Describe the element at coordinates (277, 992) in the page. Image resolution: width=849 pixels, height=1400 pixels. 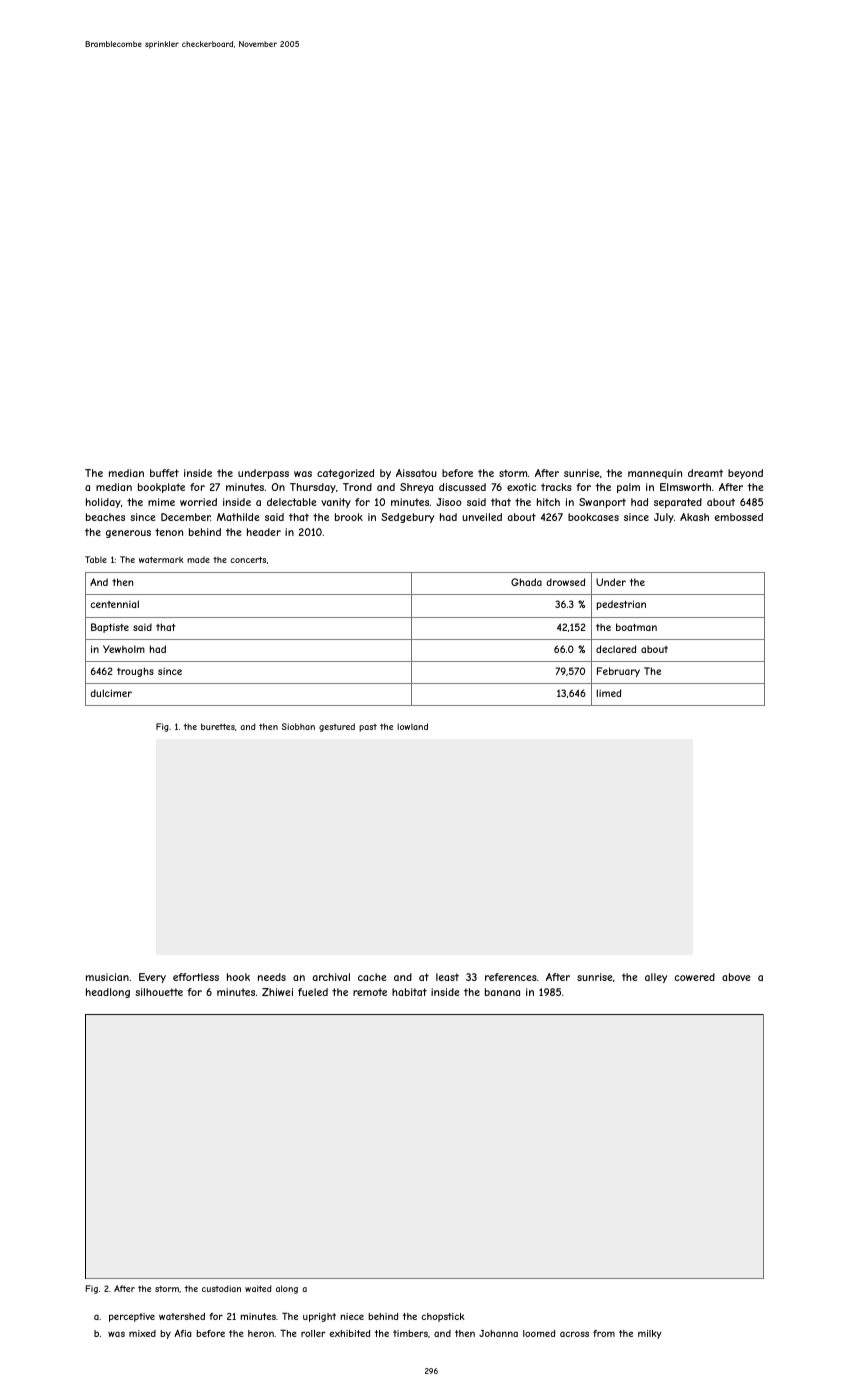
I see `Zhiwei` at that location.
